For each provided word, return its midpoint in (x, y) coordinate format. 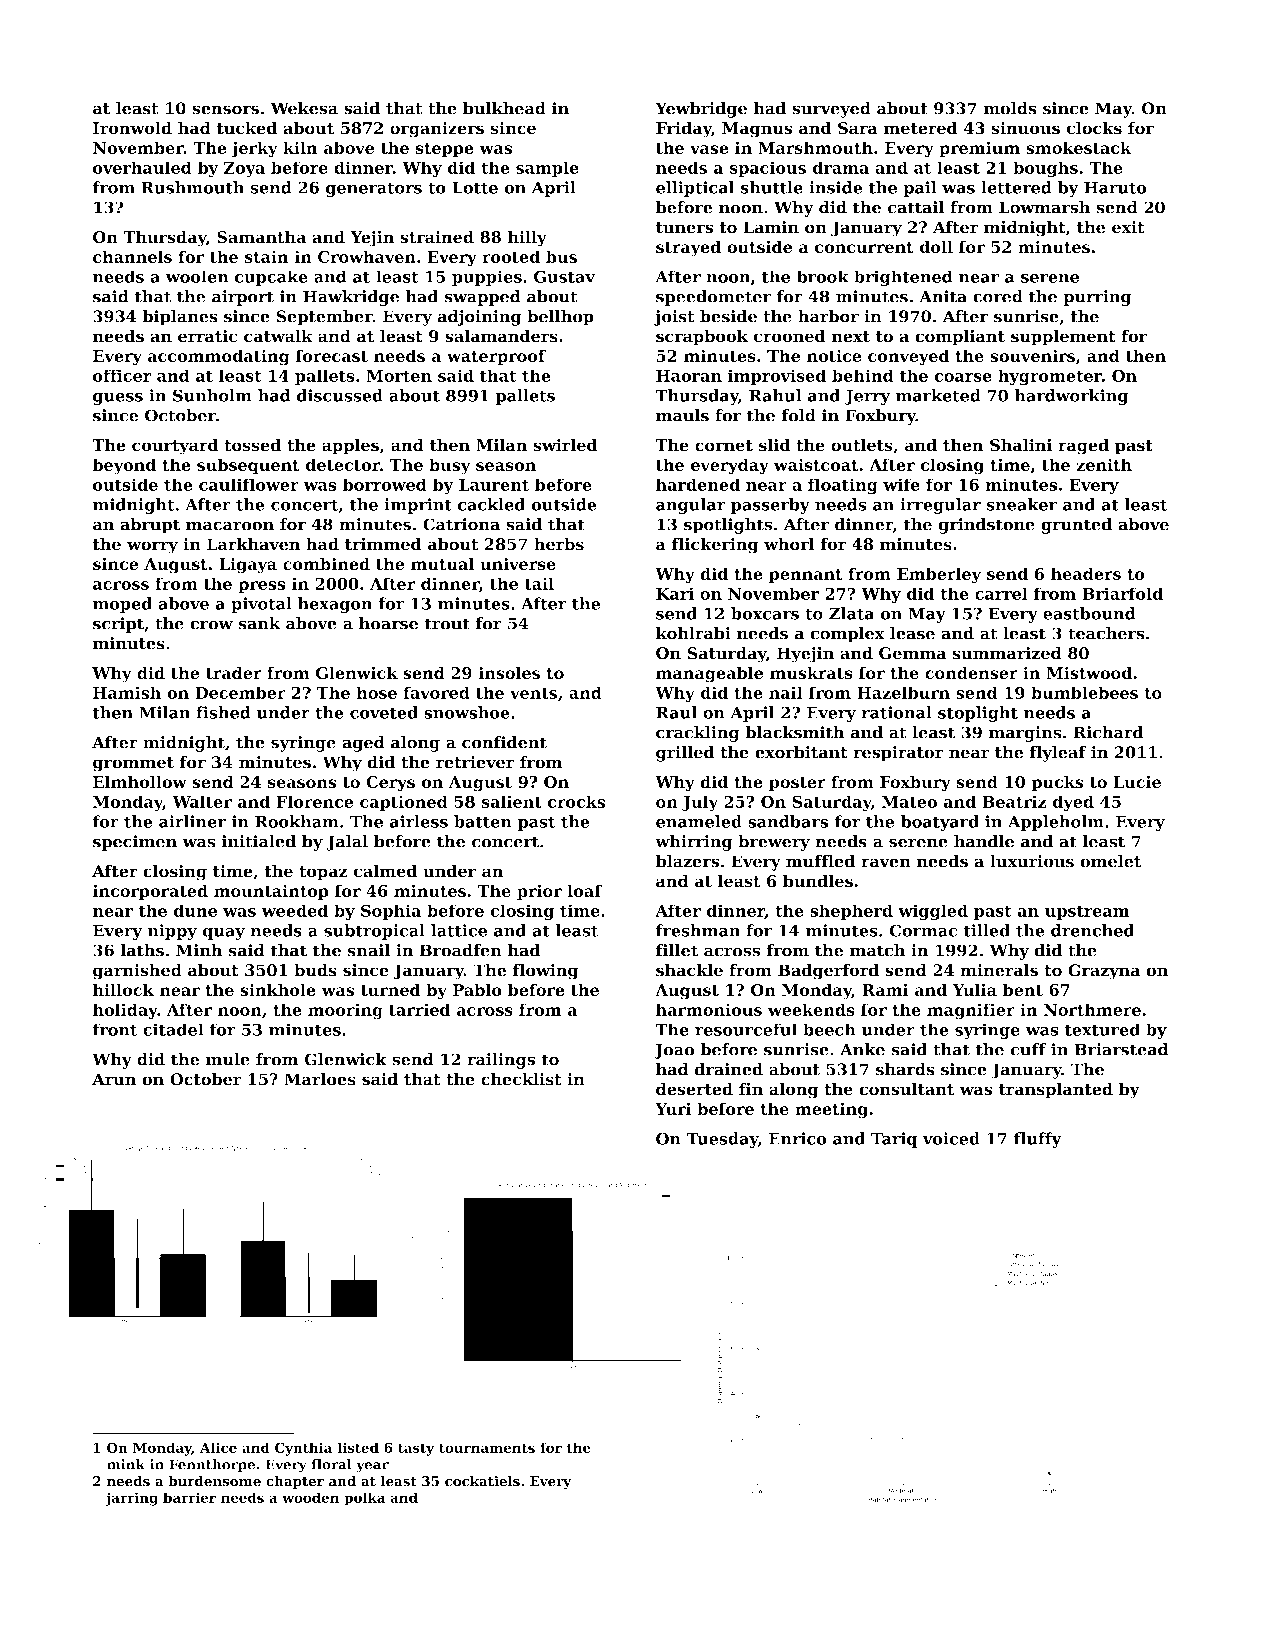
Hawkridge (351, 298)
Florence (315, 801)
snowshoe (467, 712)
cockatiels (482, 1481)
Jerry (867, 397)
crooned (790, 336)
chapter (295, 1482)
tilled (987, 930)
